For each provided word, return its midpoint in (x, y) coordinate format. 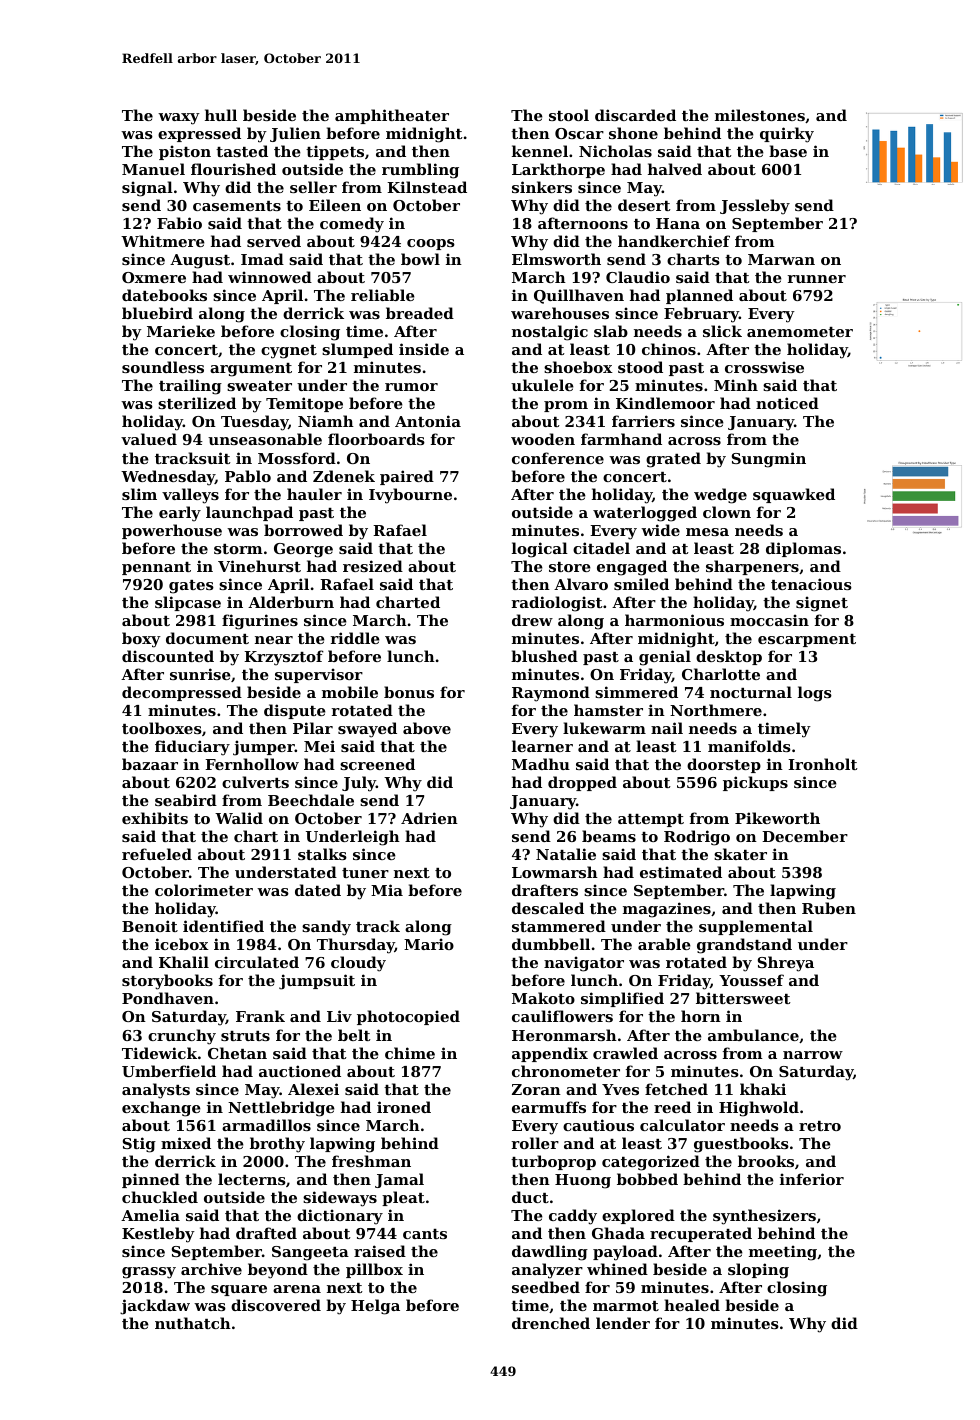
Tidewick (159, 1053)
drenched (551, 1323)
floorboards (376, 439)
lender (623, 1323)
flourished (233, 169)
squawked (794, 495)
